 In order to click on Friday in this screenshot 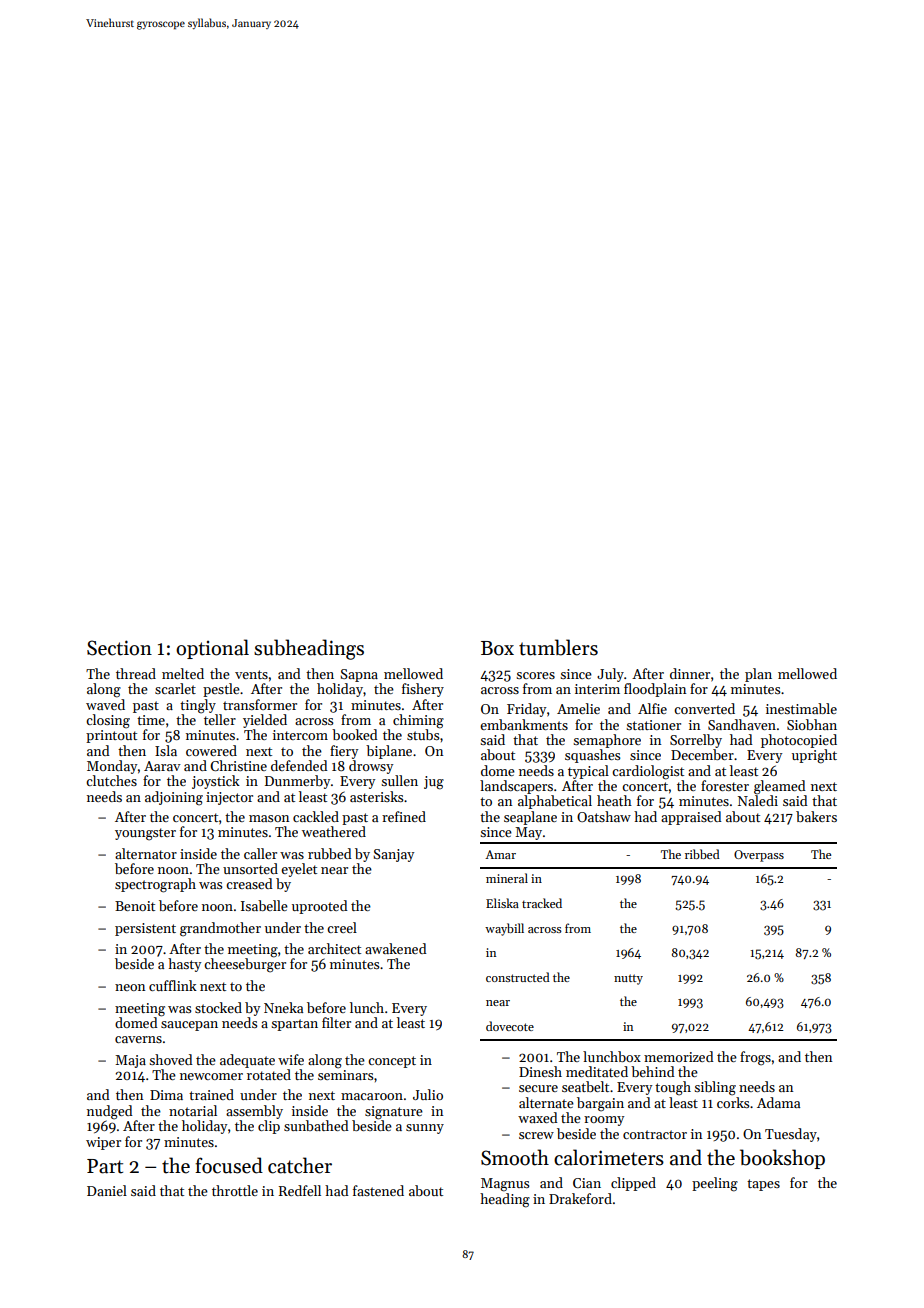, I will do `click(526, 710)`.
